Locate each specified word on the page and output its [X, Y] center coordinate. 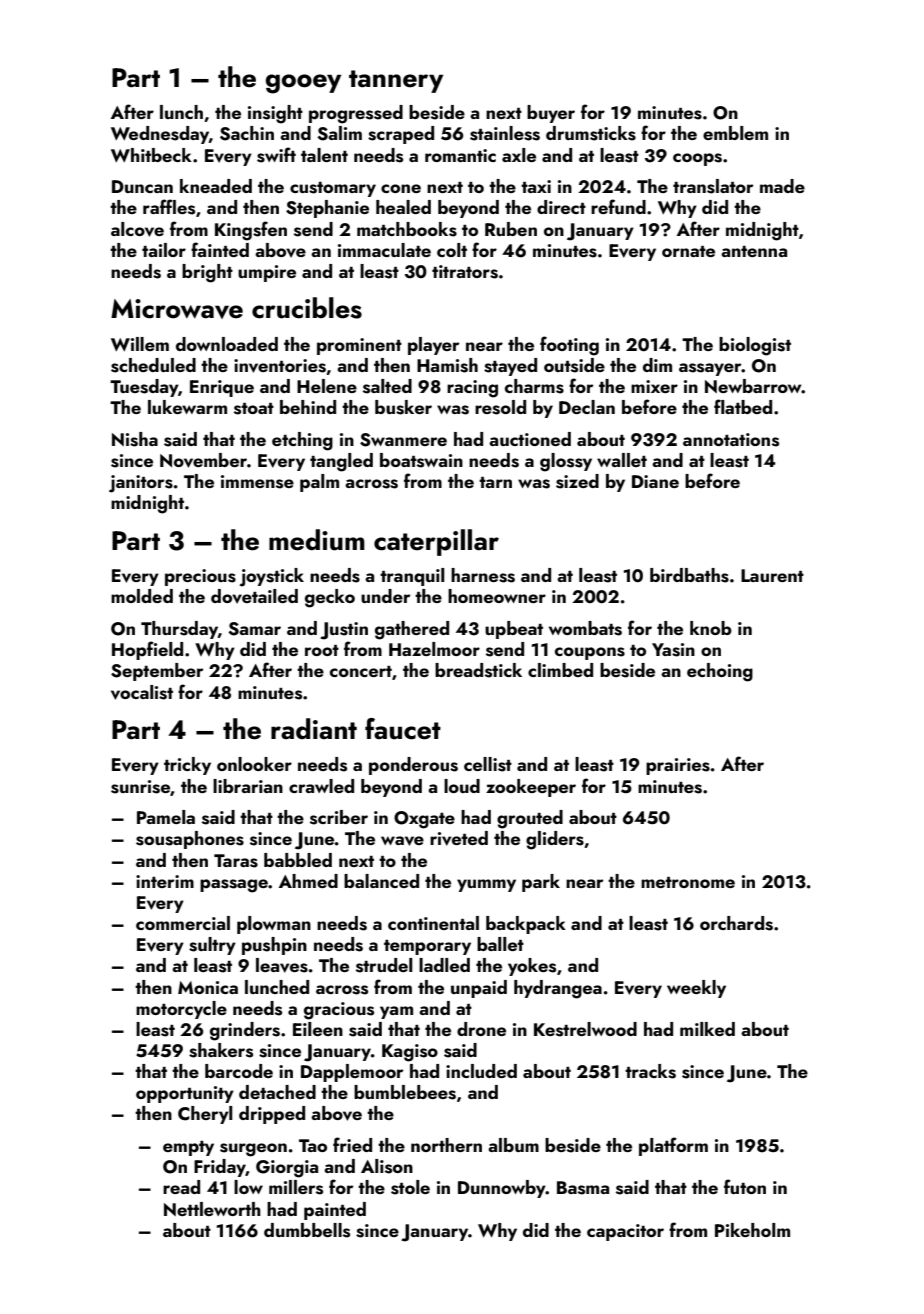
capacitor [625, 1232]
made [782, 186]
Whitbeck [151, 155]
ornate [688, 251]
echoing [720, 672]
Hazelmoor [434, 649]
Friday [220, 1168]
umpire [267, 273]
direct [561, 207]
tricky [187, 766]
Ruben [511, 229]
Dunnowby [502, 1189]
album [513, 1145]
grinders [245, 1031]
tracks [650, 1071]
